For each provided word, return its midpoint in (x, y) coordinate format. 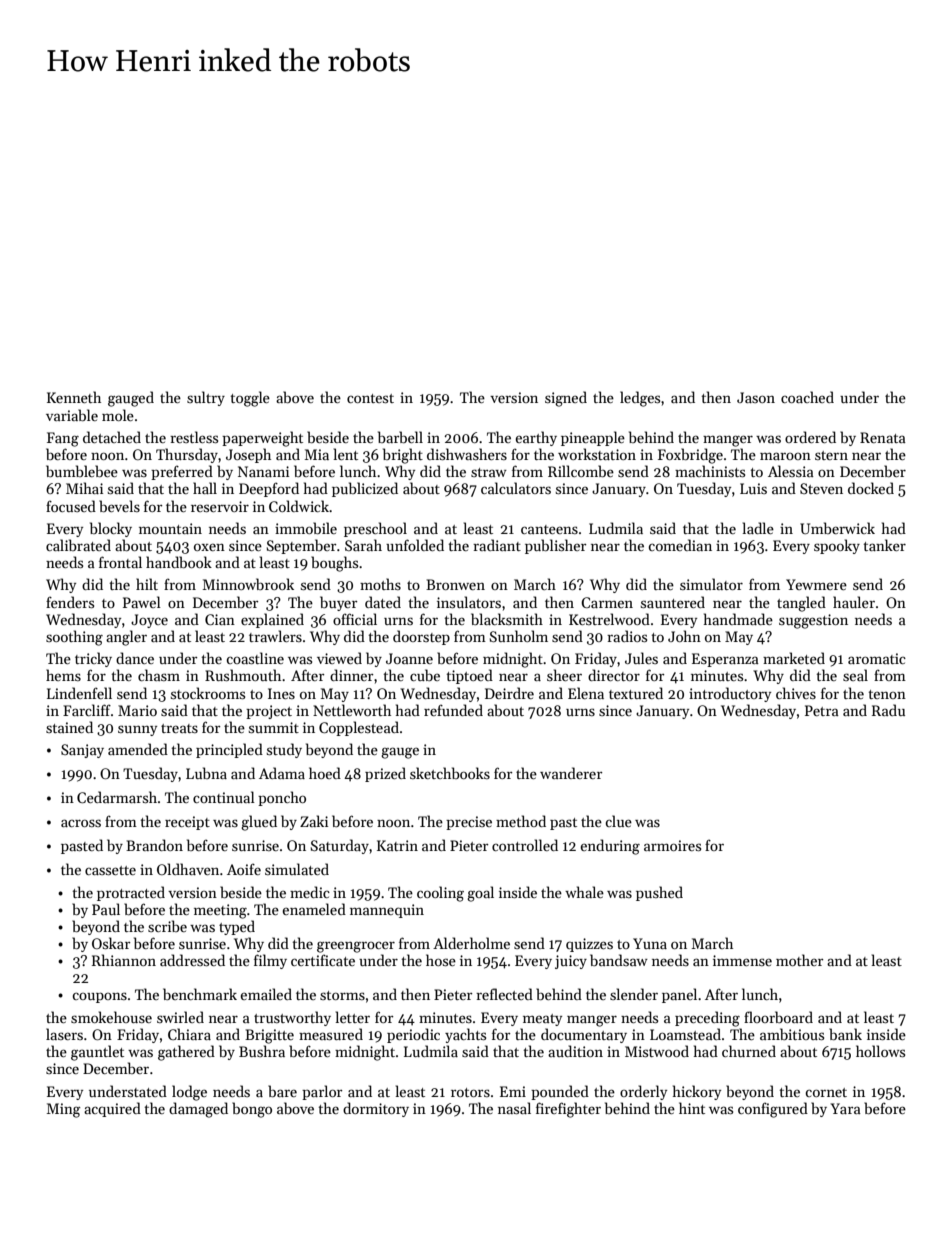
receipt (187, 823)
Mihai (84, 488)
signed (566, 399)
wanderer (571, 773)
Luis (753, 488)
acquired (112, 1109)
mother (800, 960)
